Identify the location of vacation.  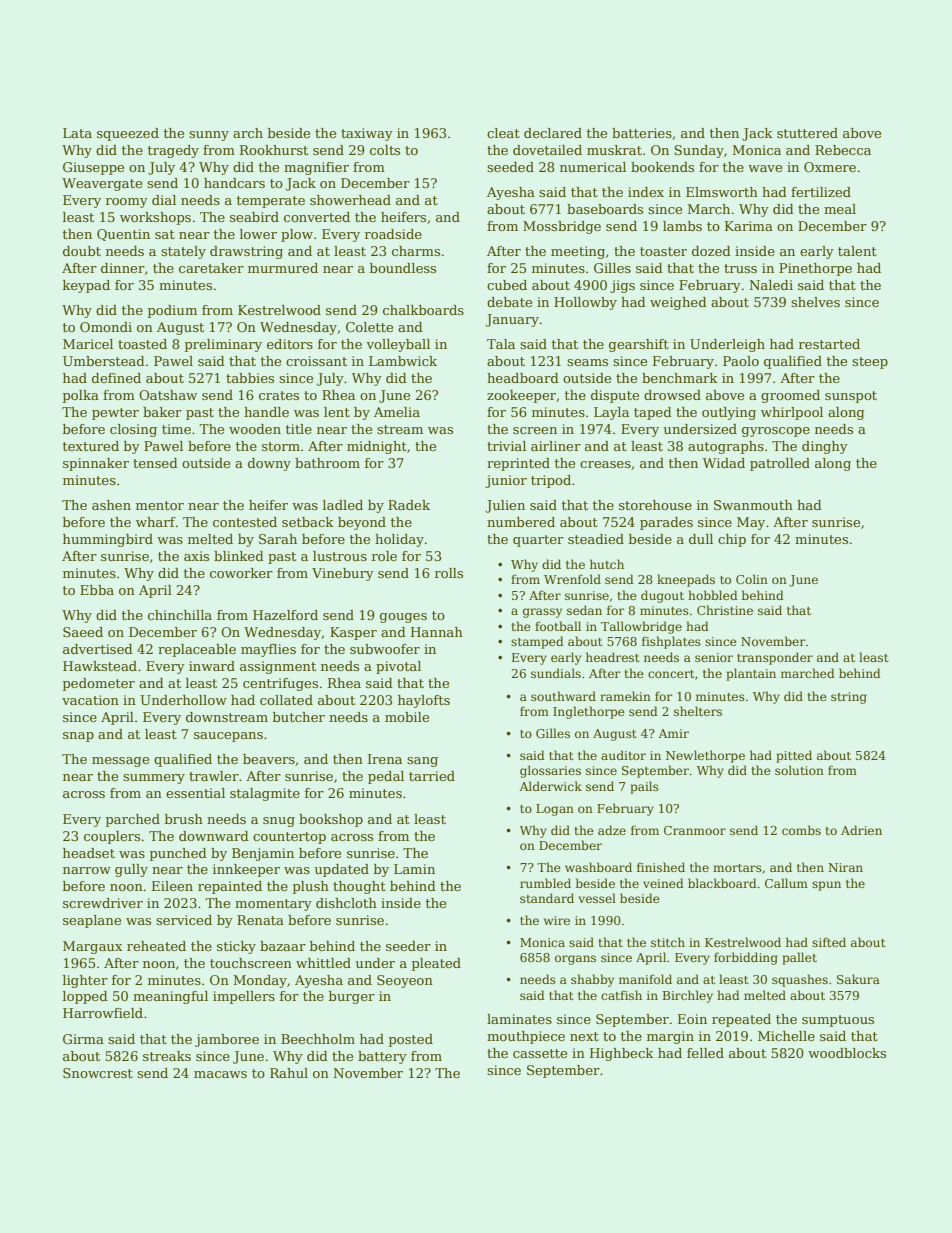
(90, 700).
